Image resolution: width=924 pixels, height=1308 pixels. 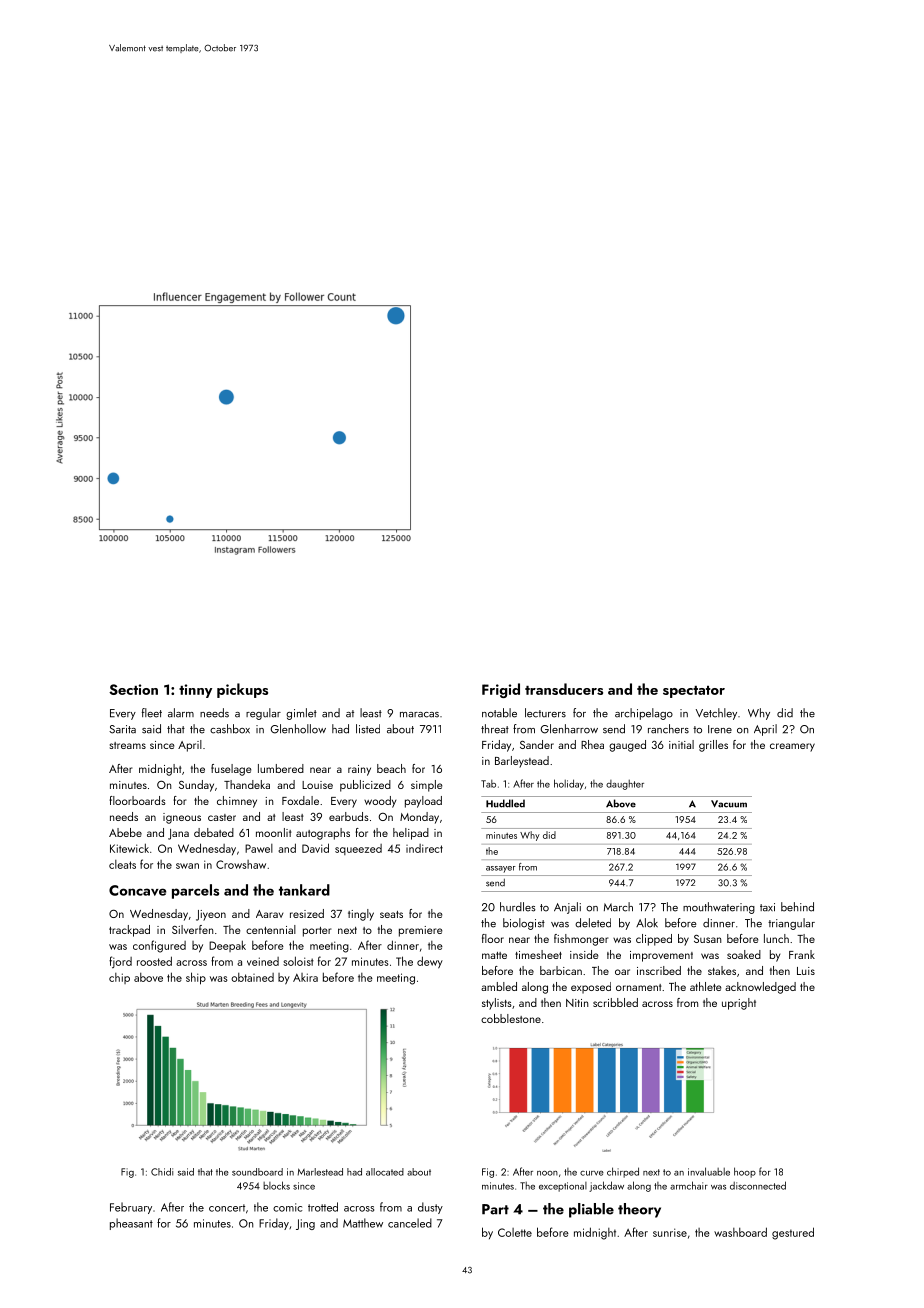 What do you see at coordinates (501, 690) in the screenshot?
I see `Frigid` at bounding box center [501, 690].
